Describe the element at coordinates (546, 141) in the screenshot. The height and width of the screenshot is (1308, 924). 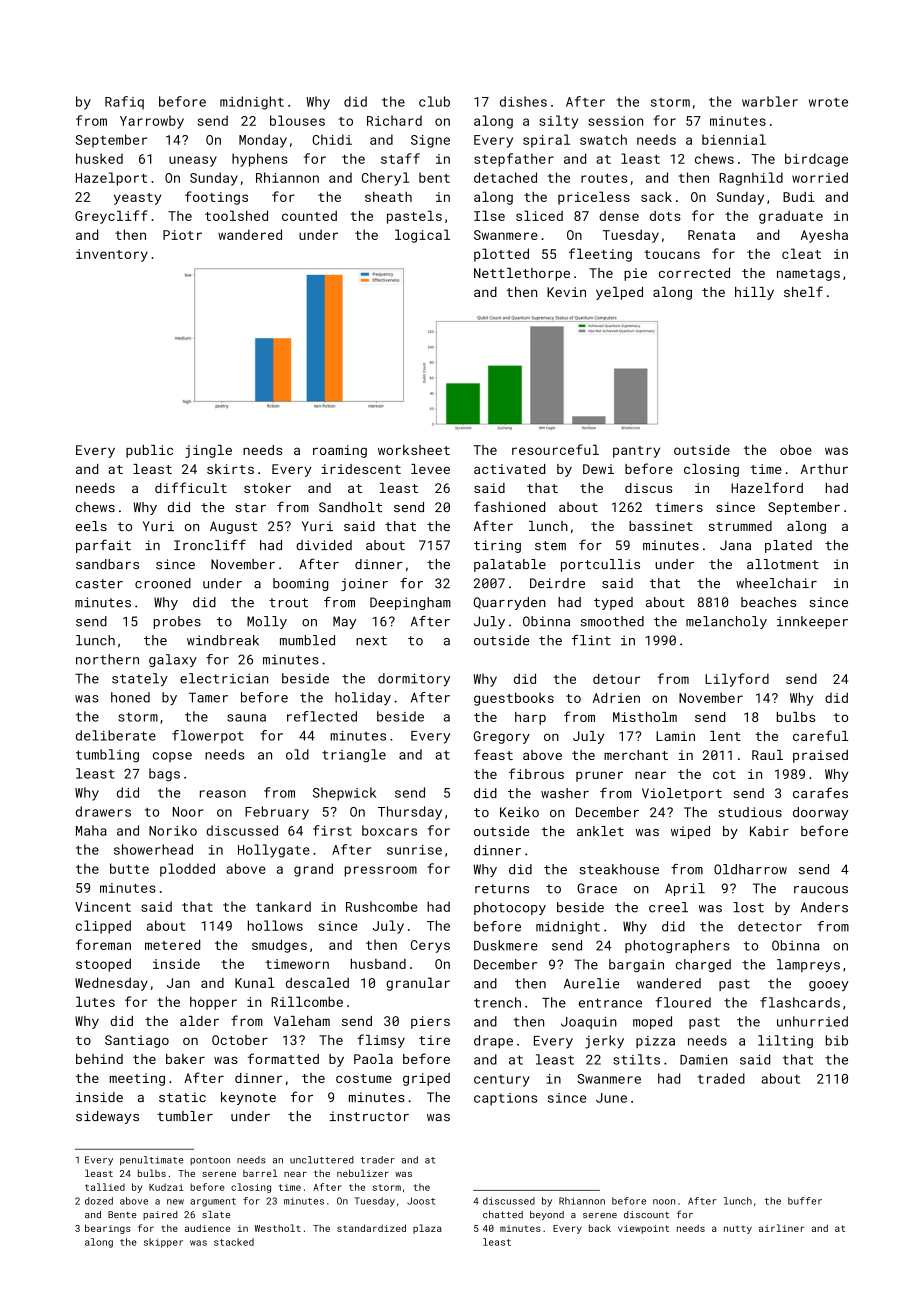
I see `spiral` at that location.
